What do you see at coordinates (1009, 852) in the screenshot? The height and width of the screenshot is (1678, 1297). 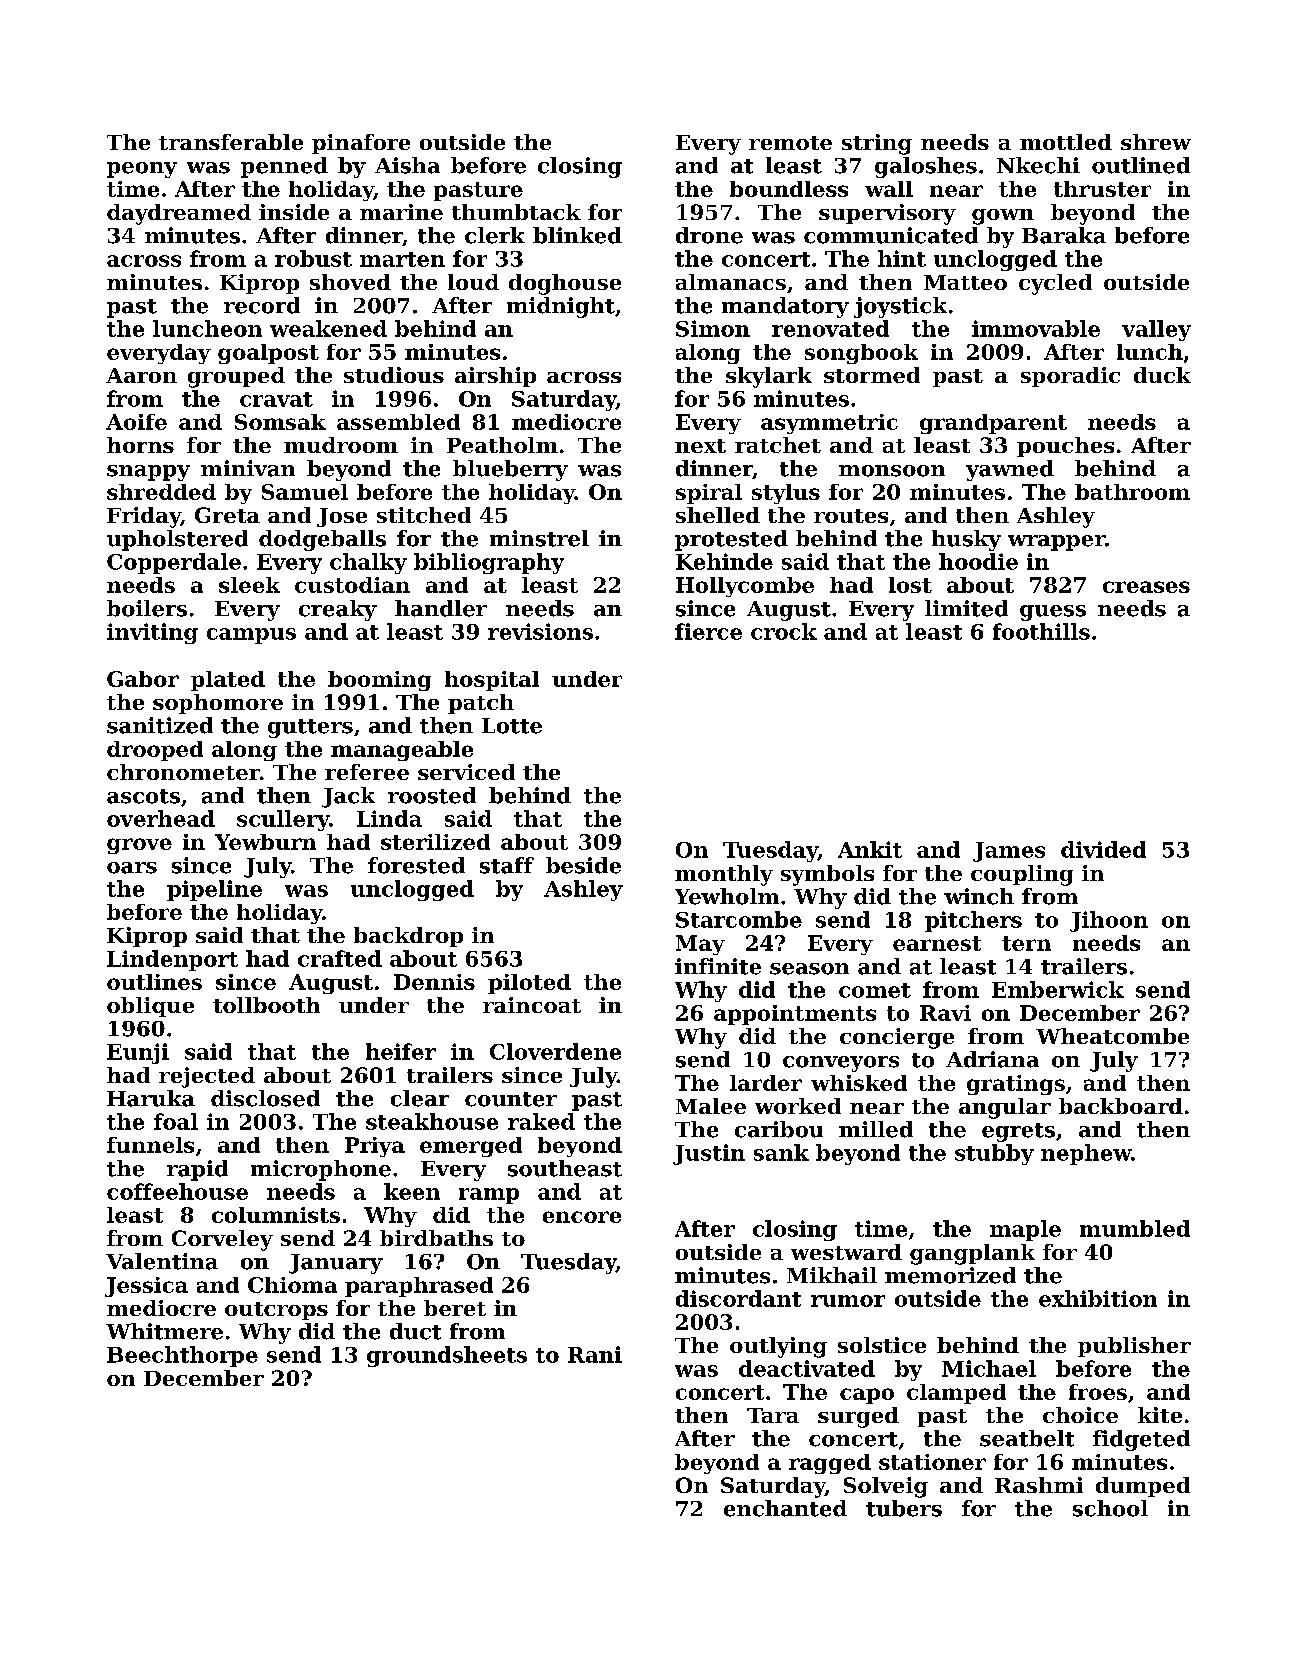 I see `James` at bounding box center [1009, 852].
